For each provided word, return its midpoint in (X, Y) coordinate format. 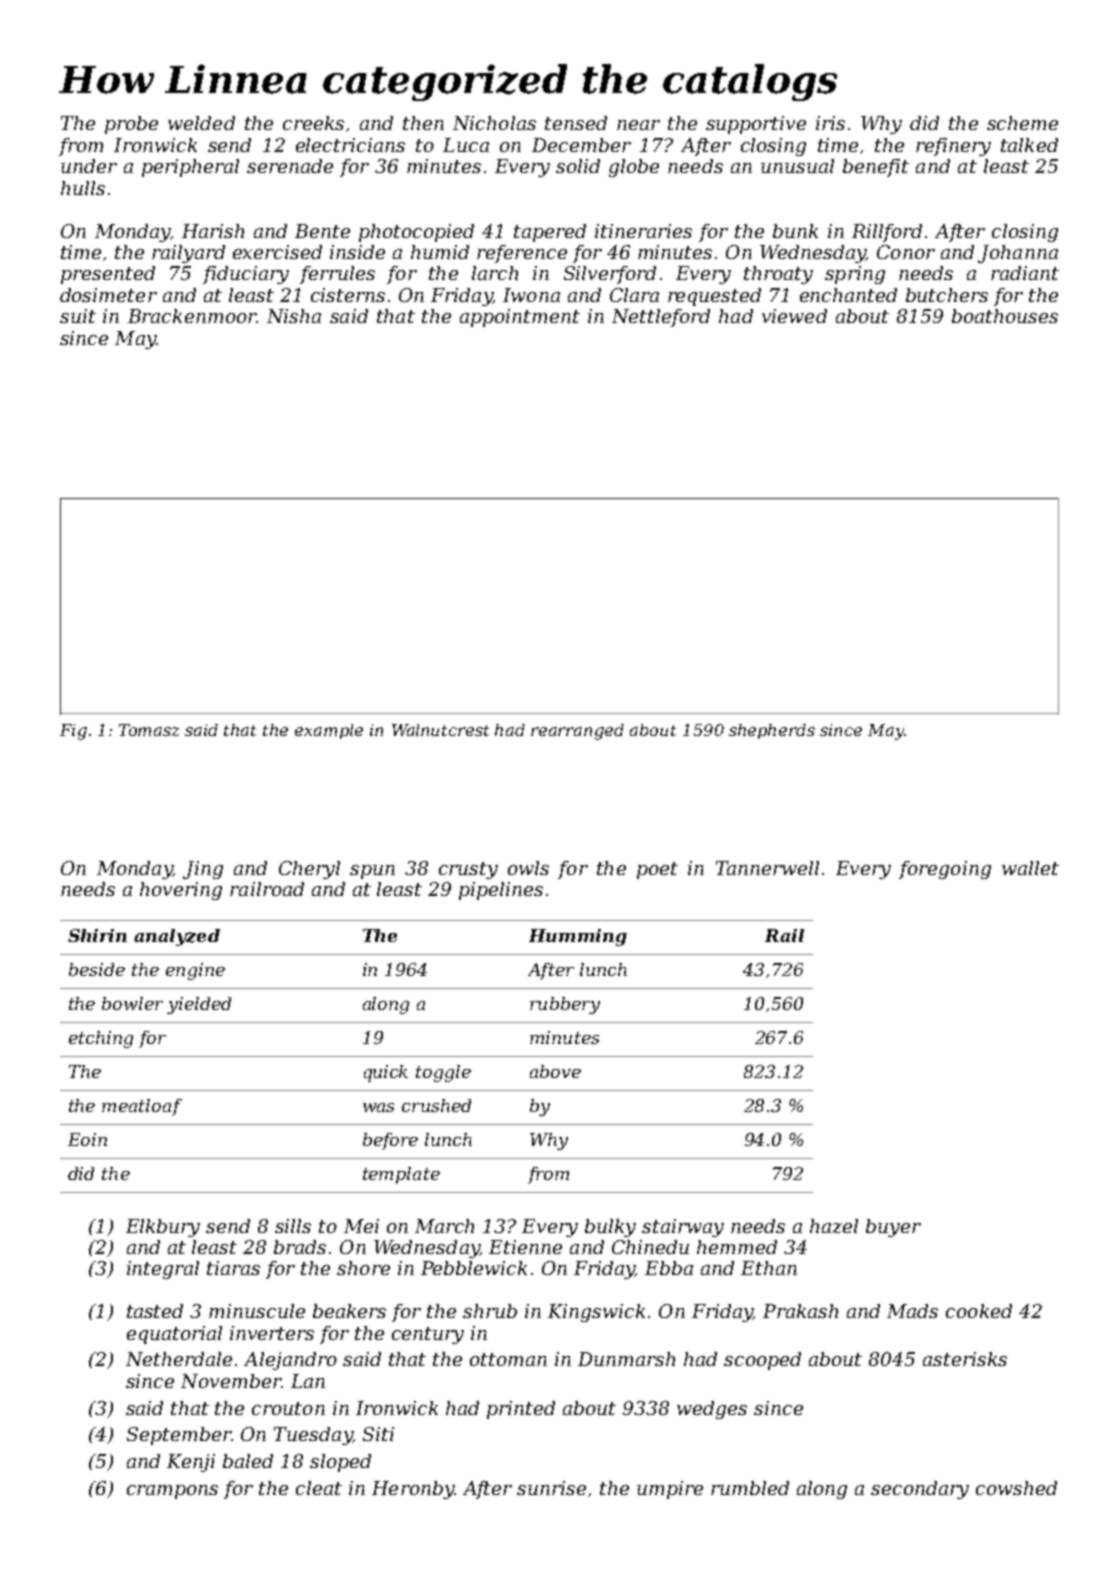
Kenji (191, 1463)
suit (78, 316)
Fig (73, 732)
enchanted (848, 295)
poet (657, 870)
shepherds (772, 731)
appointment (520, 318)
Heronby (413, 1490)
